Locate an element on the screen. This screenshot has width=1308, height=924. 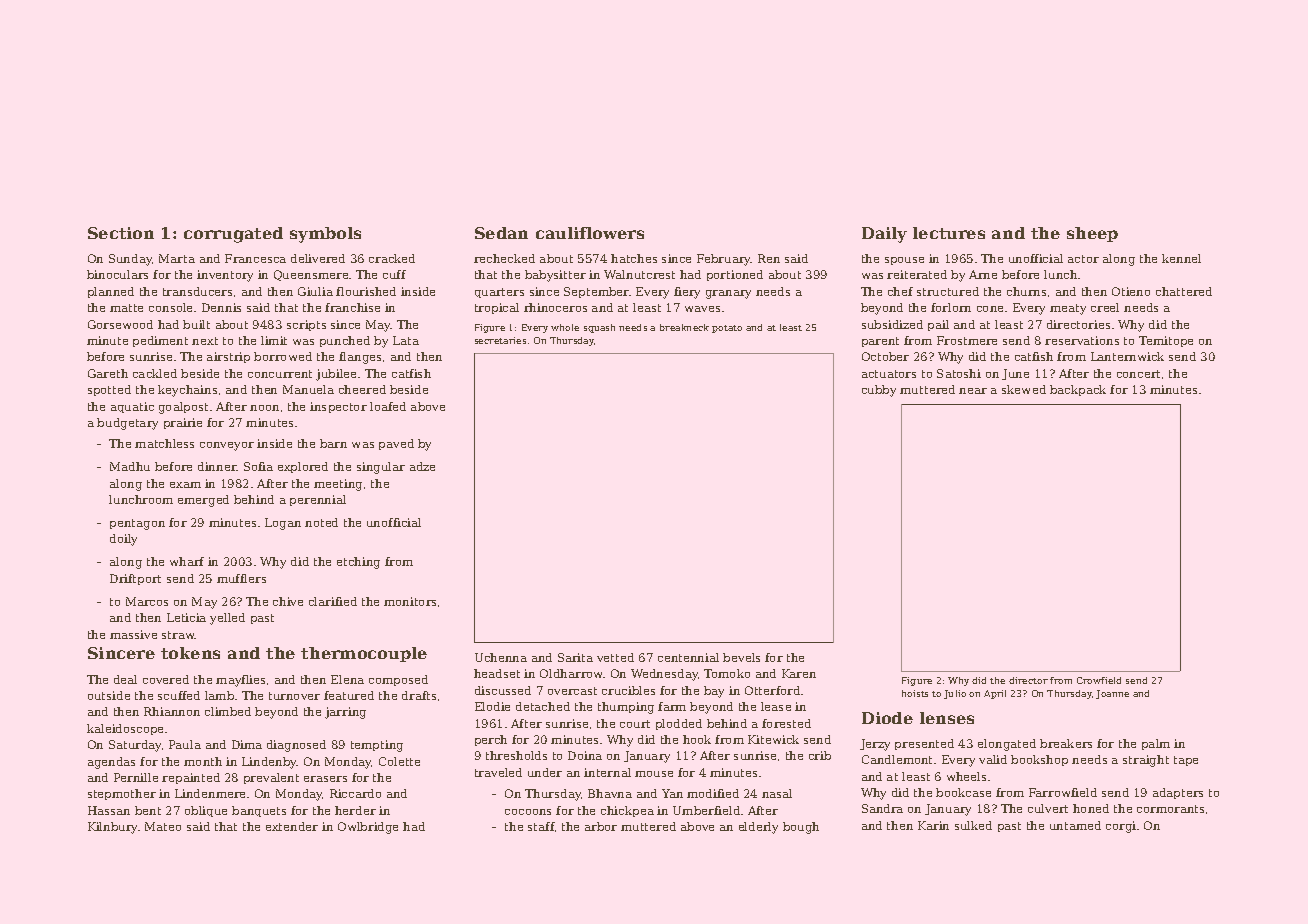
farm is located at coordinates (672, 706).
